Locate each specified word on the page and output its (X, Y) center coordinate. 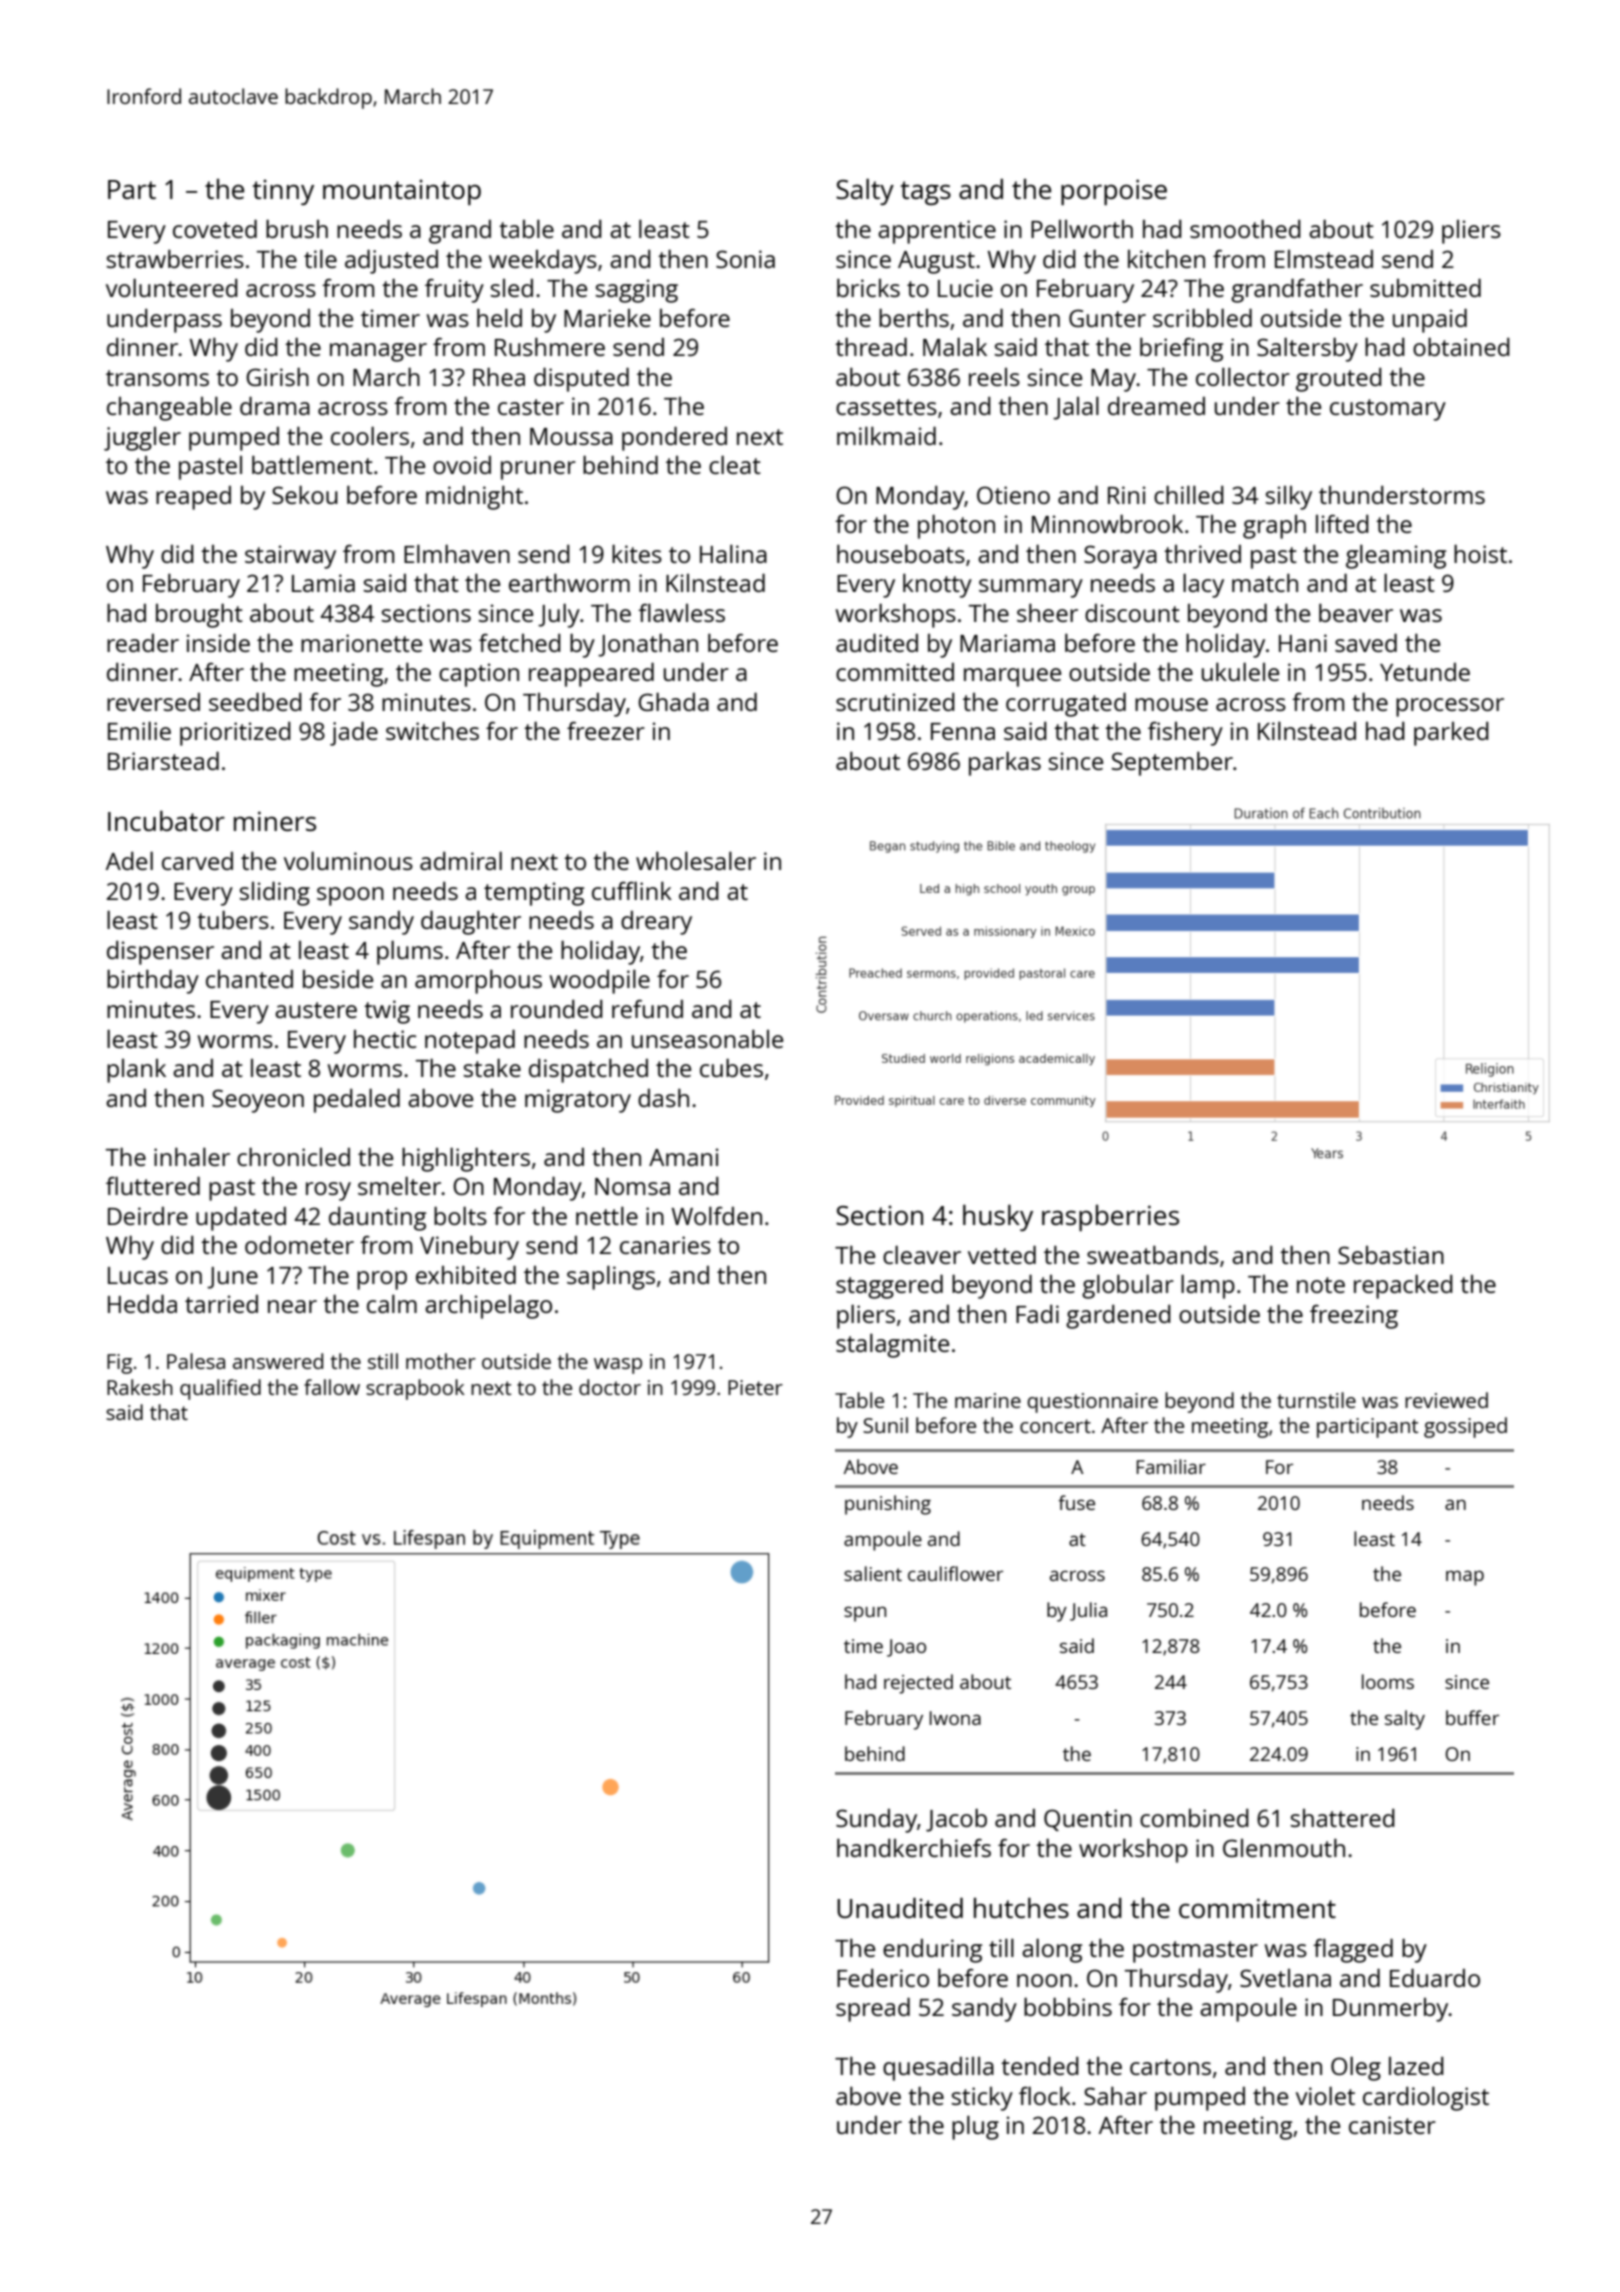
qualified (220, 1389)
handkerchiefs (914, 1847)
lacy (1203, 585)
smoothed (1245, 228)
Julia (1088, 1611)
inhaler (192, 1156)
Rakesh (140, 1387)
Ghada (673, 701)
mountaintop (402, 192)
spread (873, 2009)
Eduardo (1435, 1977)
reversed (153, 702)
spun (865, 1614)
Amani (683, 1157)
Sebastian (1391, 1255)
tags (925, 193)
